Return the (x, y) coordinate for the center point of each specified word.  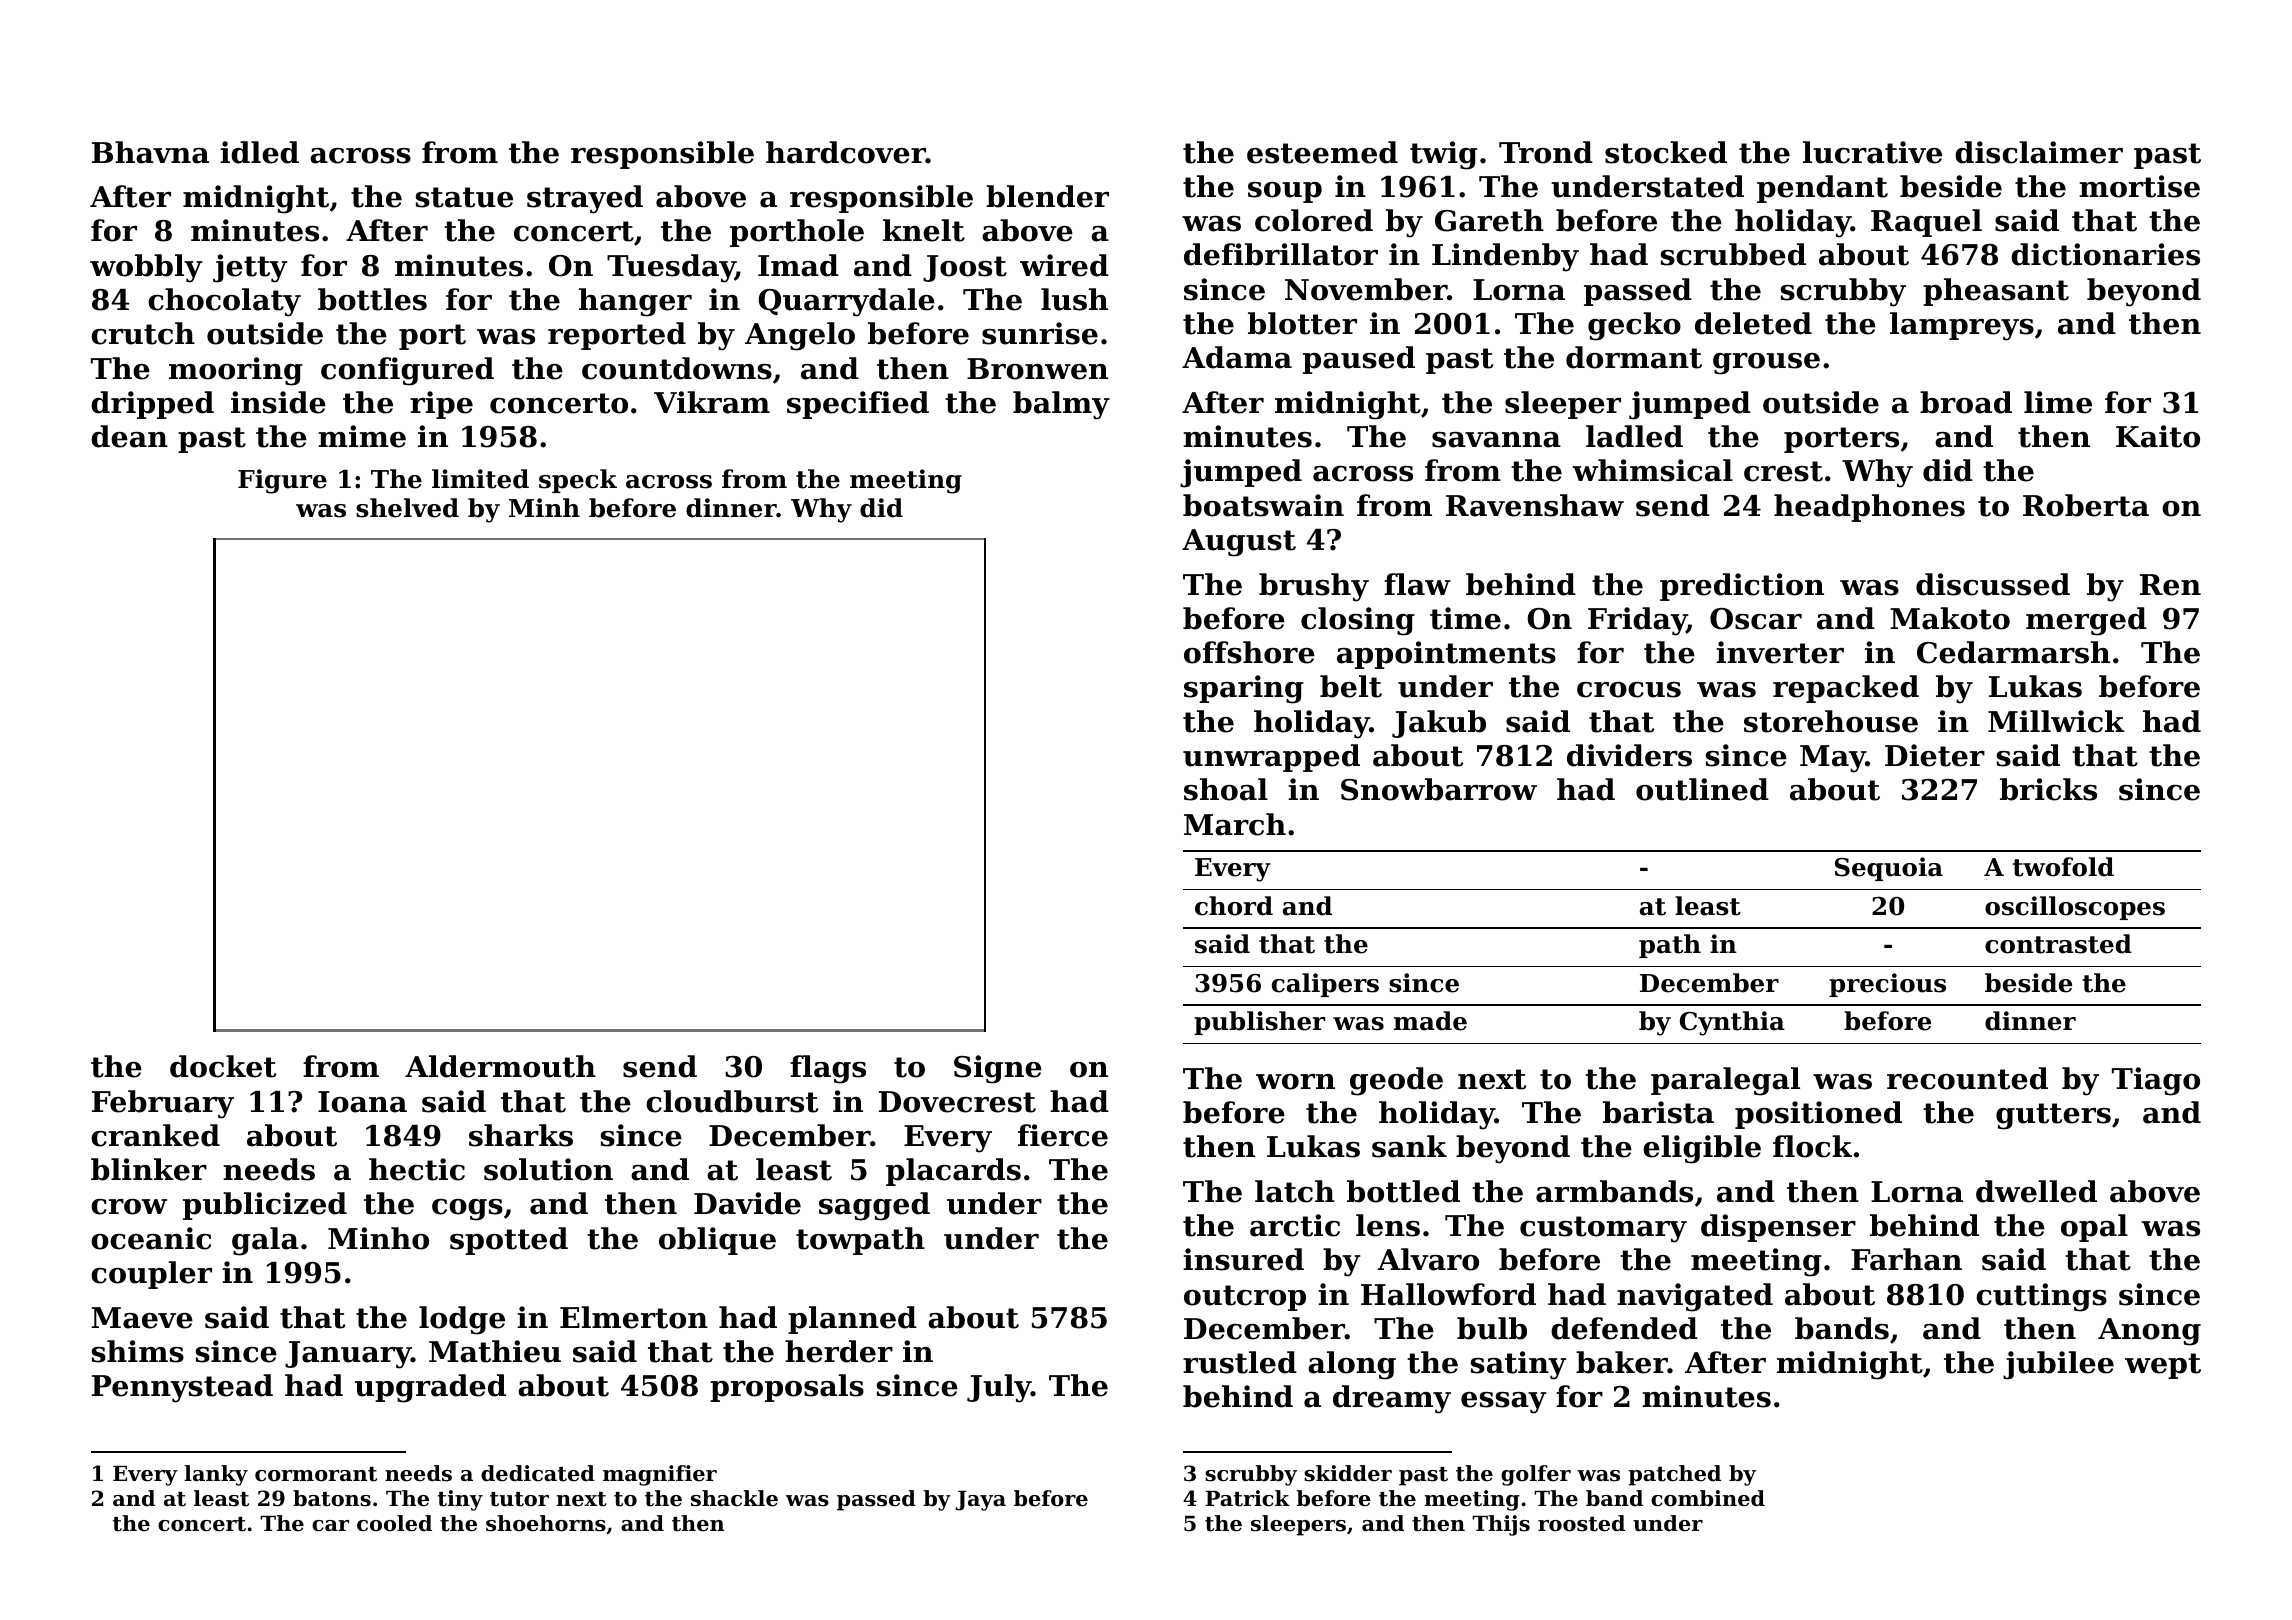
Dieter (1935, 755)
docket (223, 1066)
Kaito (2158, 436)
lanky (216, 1475)
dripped (152, 405)
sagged (874, 1206)
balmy (1061, 405)
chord (1234, 906)
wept (2163, 1366)
